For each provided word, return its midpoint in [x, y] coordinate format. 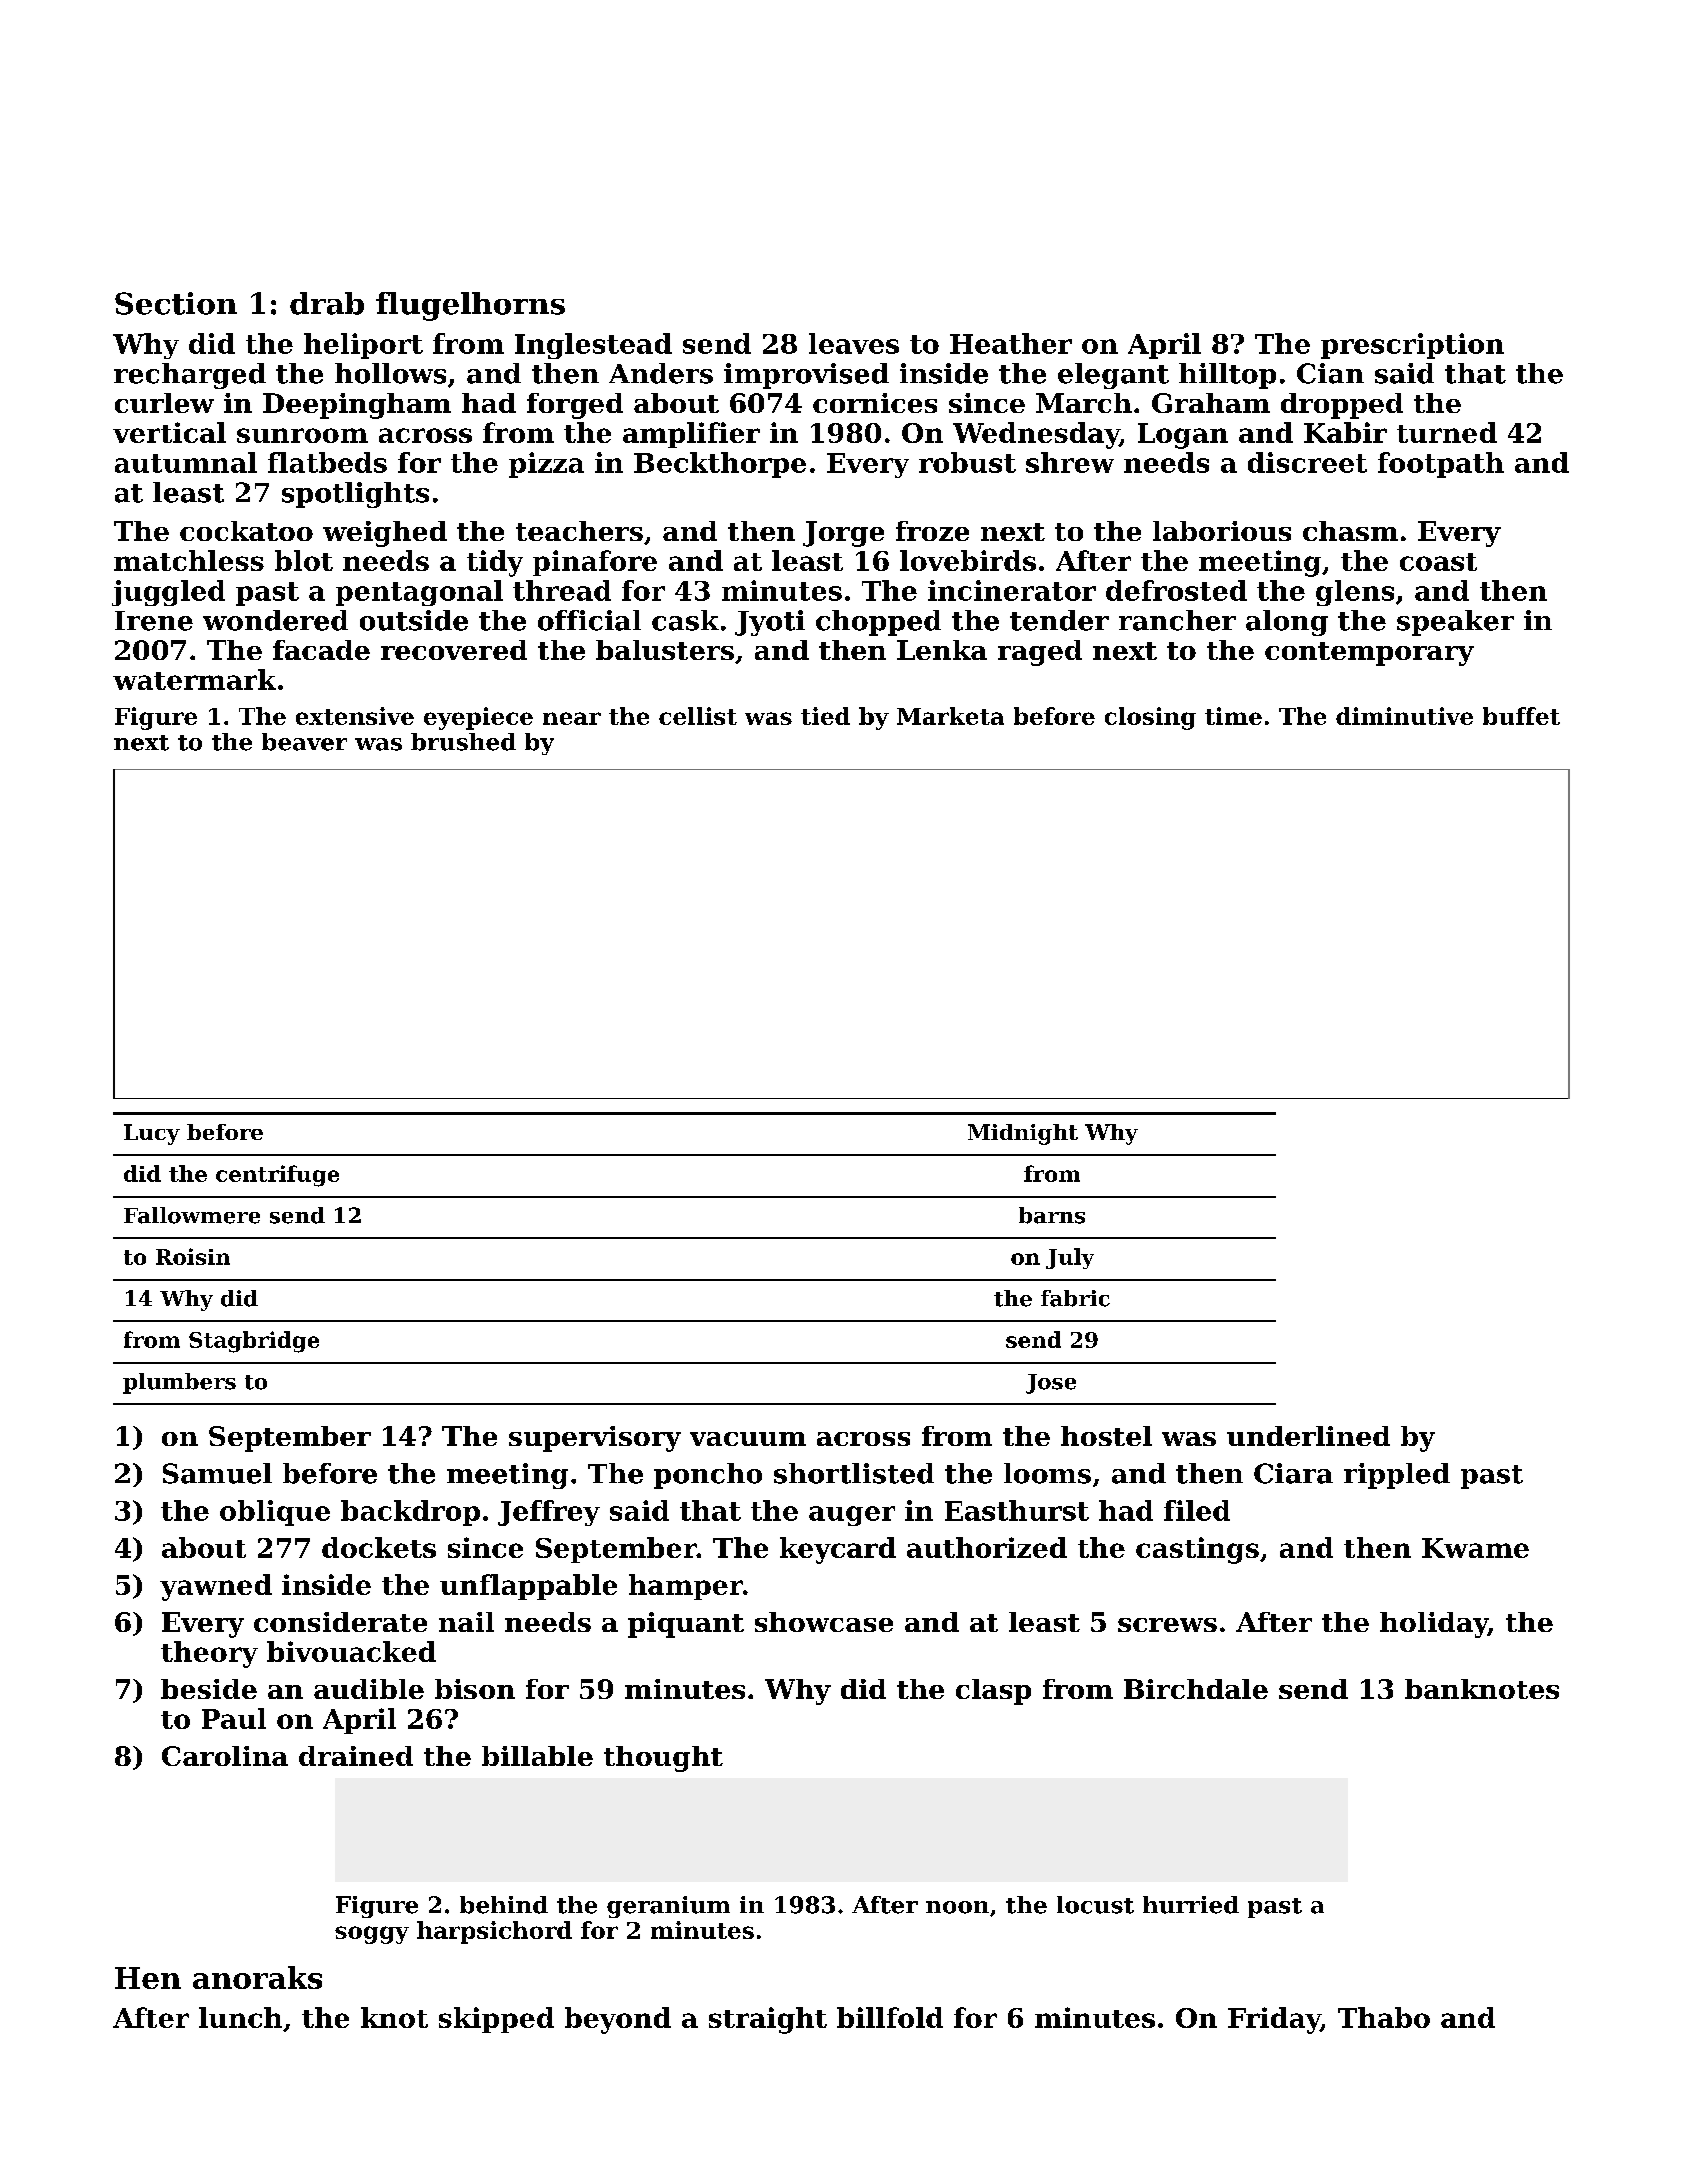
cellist [698, 716]
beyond [618, 2020]
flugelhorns [470, 306]
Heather [1011, 343]
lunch [240, 2017]
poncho [708, 1476]
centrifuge [277, 1176]
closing [1150, 718]
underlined [1308, 1436]
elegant [1113, 376]
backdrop [410, 1513]
